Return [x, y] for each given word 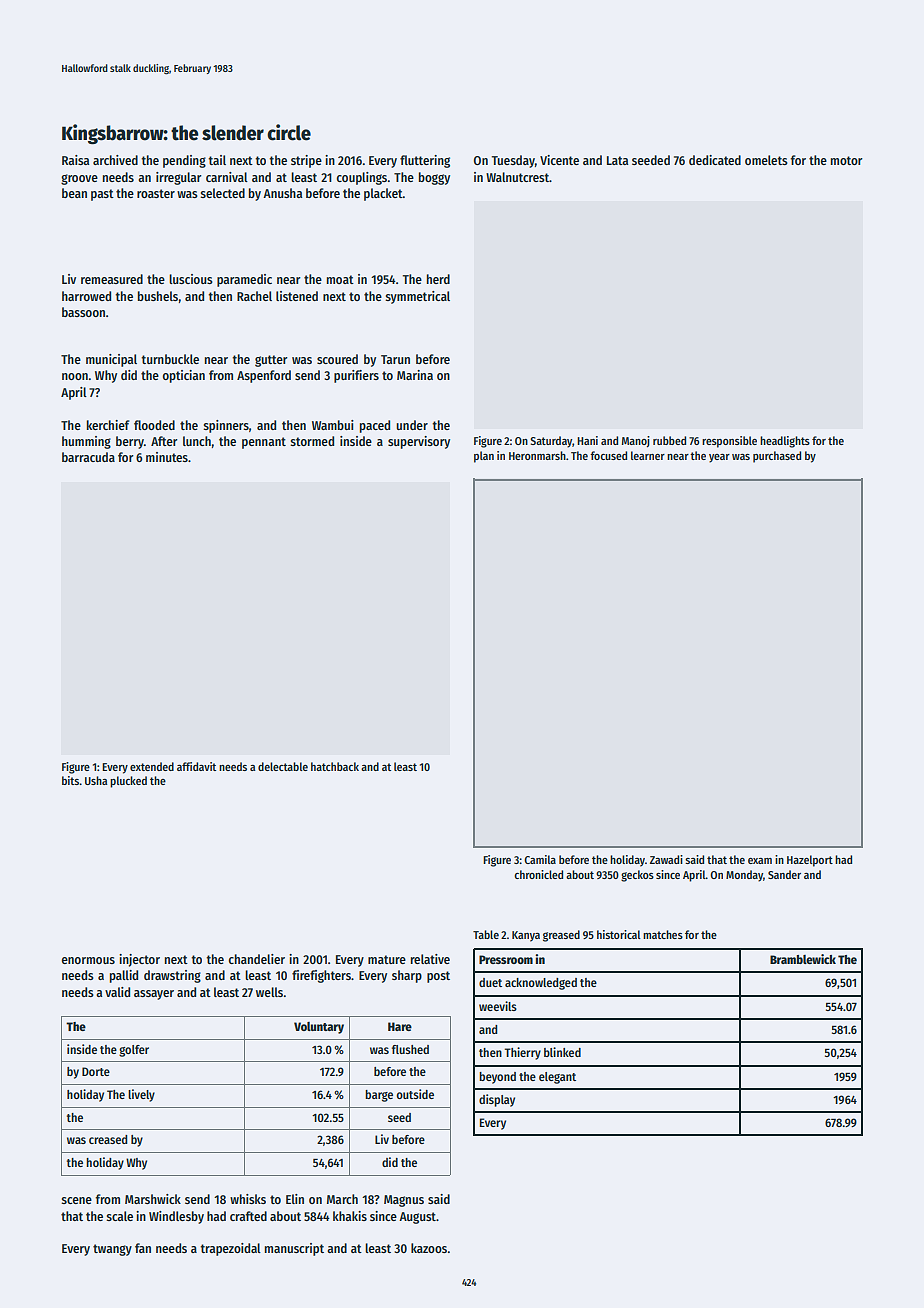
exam [760, 861]
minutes [167, 457]
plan [484, 457]
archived [115, 160]
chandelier [256, 959]
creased [108, 1139]
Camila [540, 859]
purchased [777, 457]
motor [847, 160]
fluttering [425, 161]
